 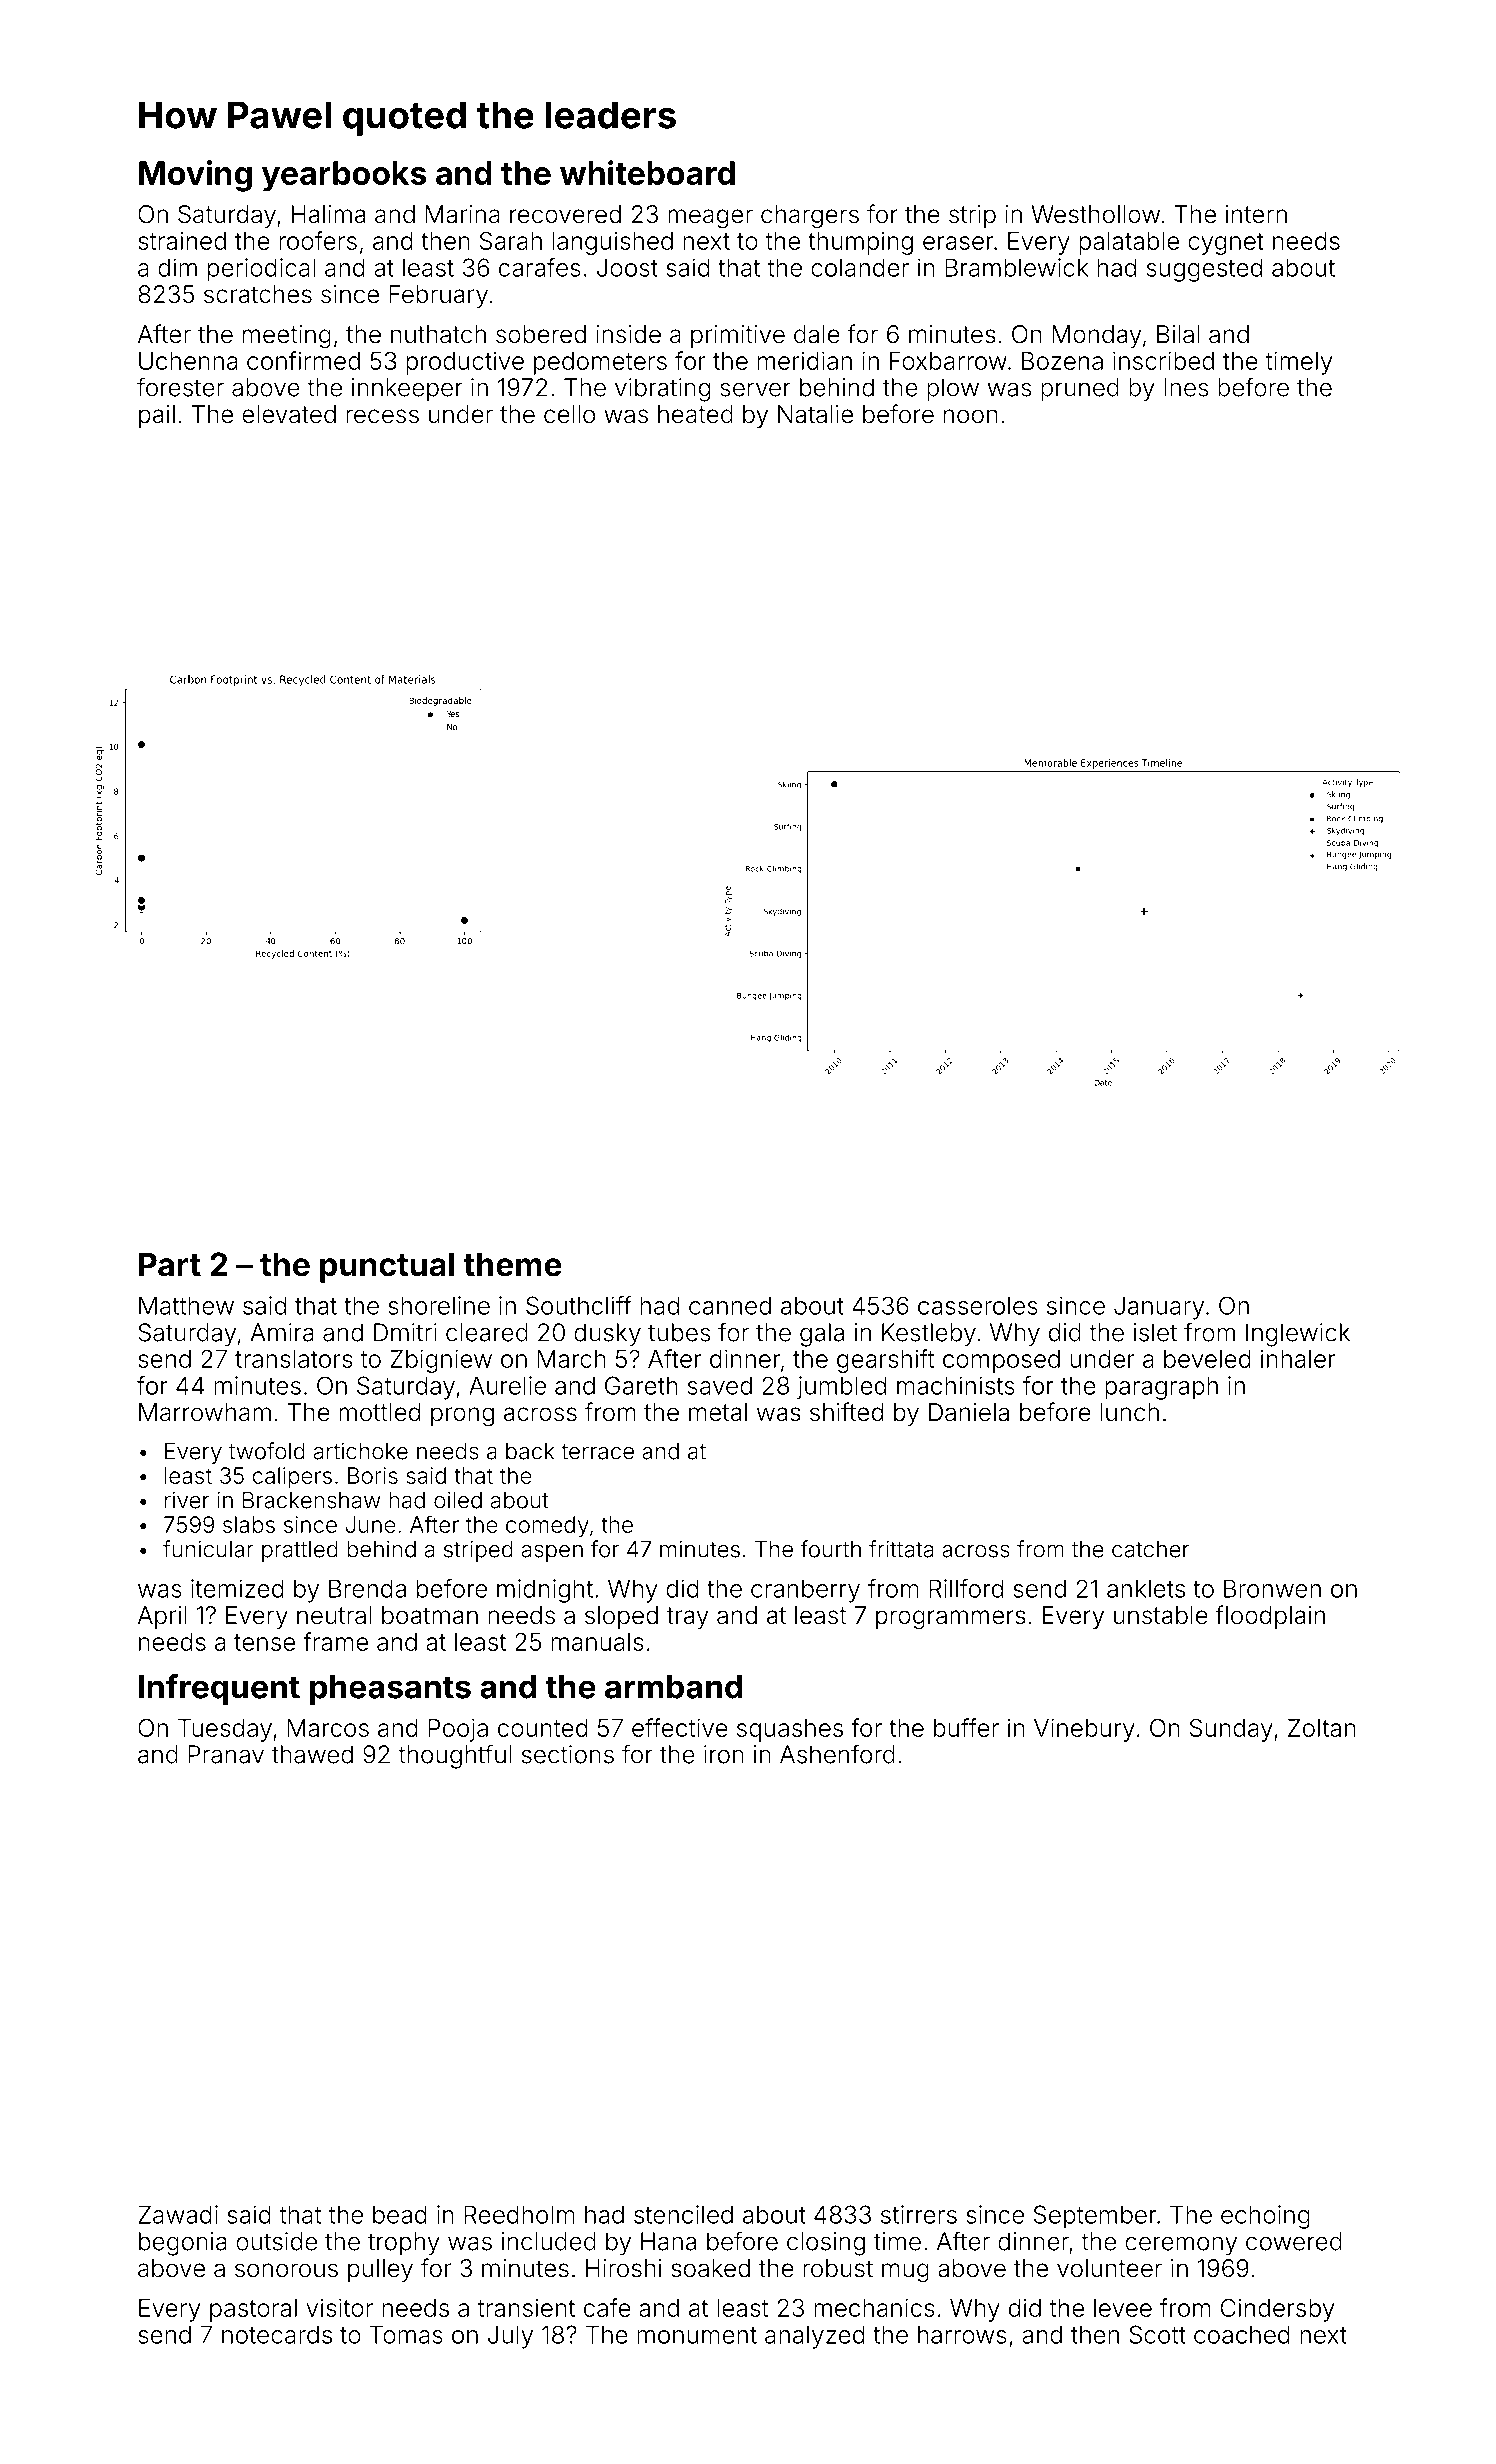 What do you see at coordinates (680, 1727) in the screenshot?
I see `effective` at bounding box center [680, 1727].
